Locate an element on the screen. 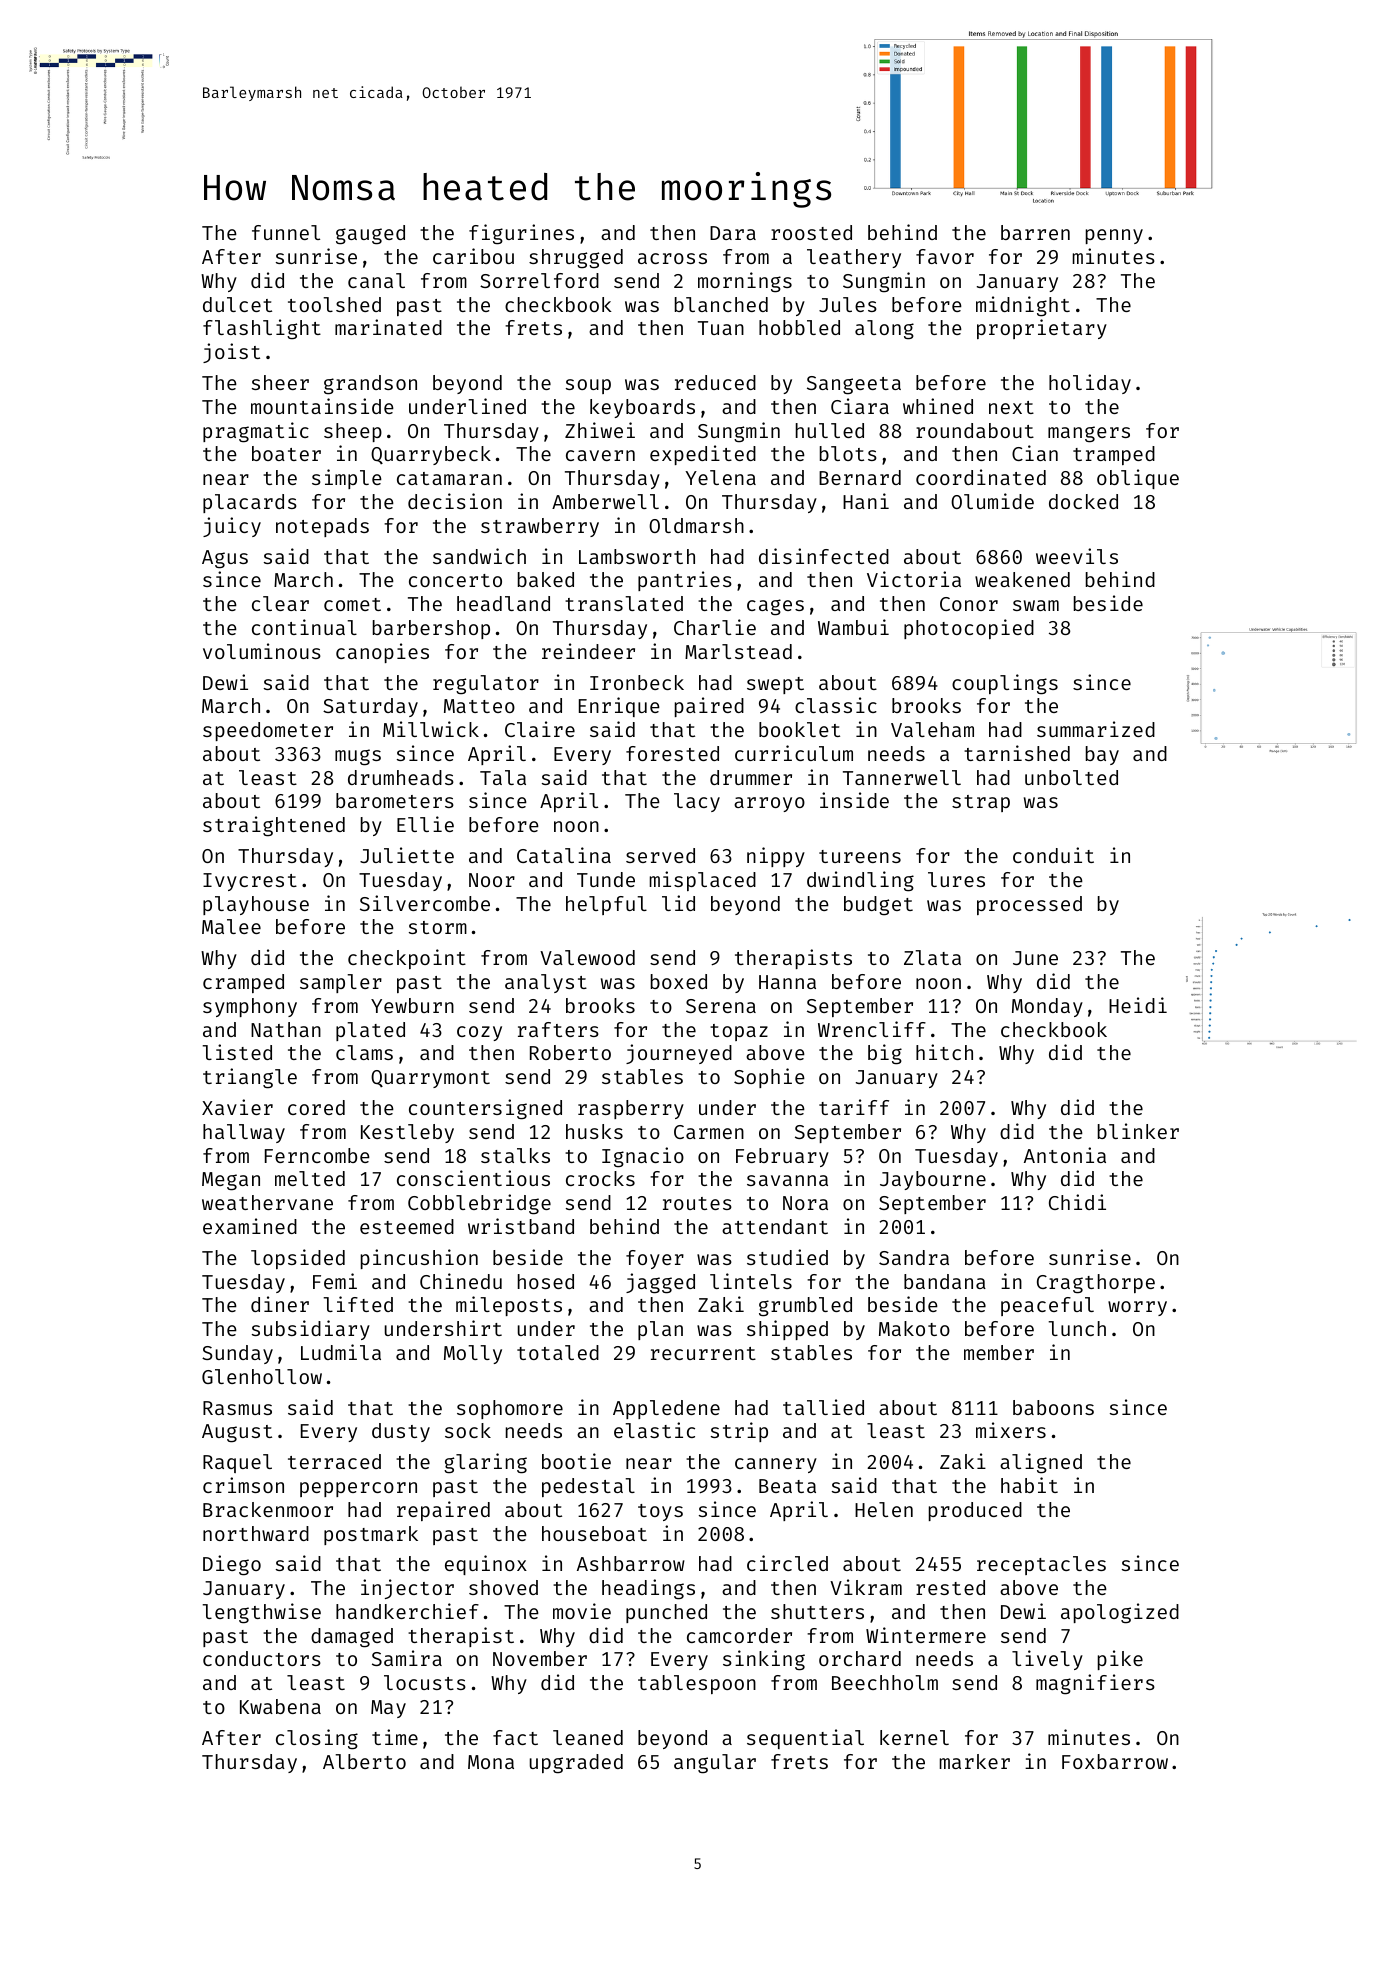 The width and height of the screenshot is (1386, 1969). lengthwise is located at coordinates (261, 1613).
